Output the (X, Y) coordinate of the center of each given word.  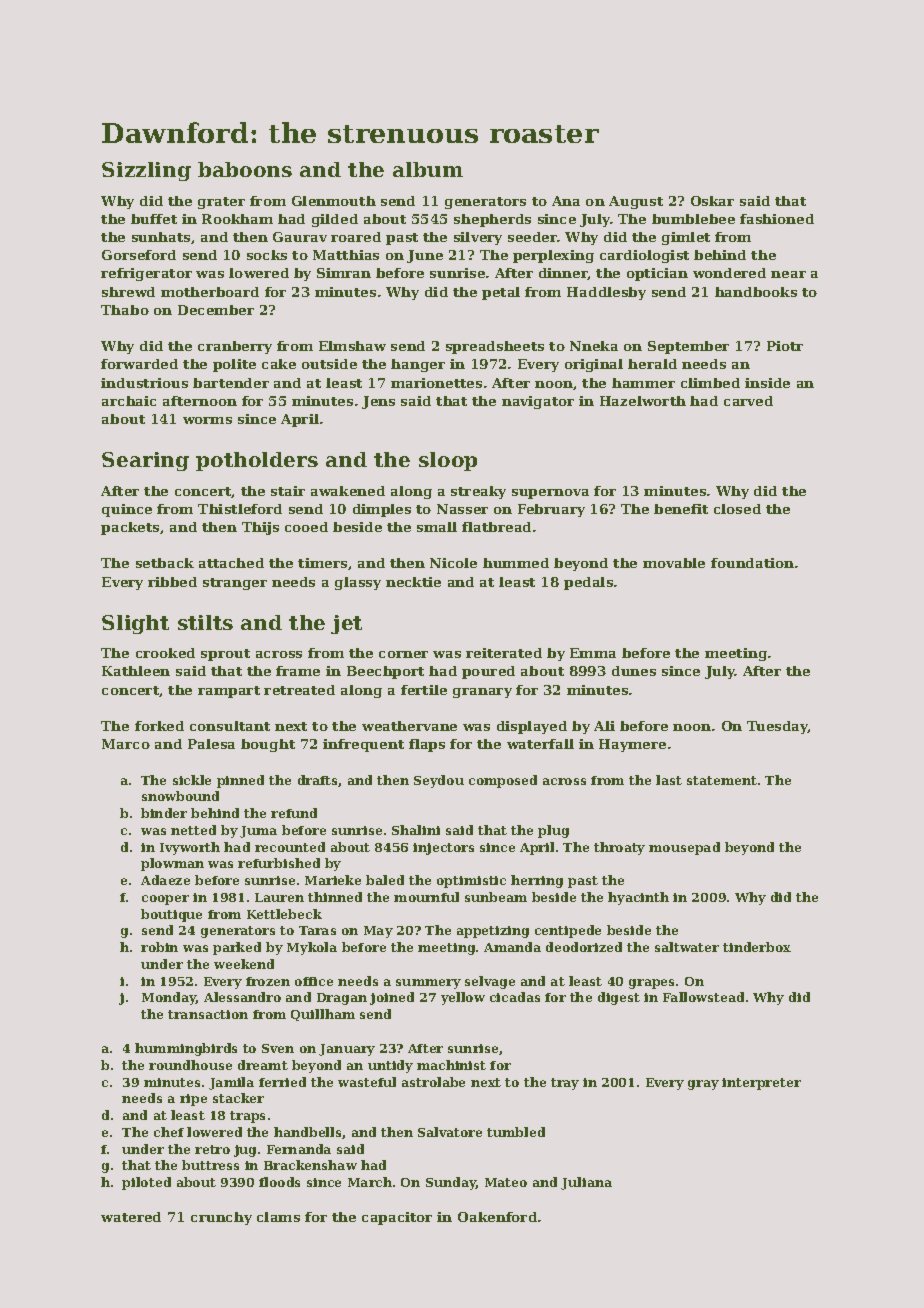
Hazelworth (643, 401)
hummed (516, 563)
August (636, 202)
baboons (245, 169)
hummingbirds (186, 1049)
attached (231, 563)
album (428, 169)
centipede (568, 931)
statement (722, 780)
